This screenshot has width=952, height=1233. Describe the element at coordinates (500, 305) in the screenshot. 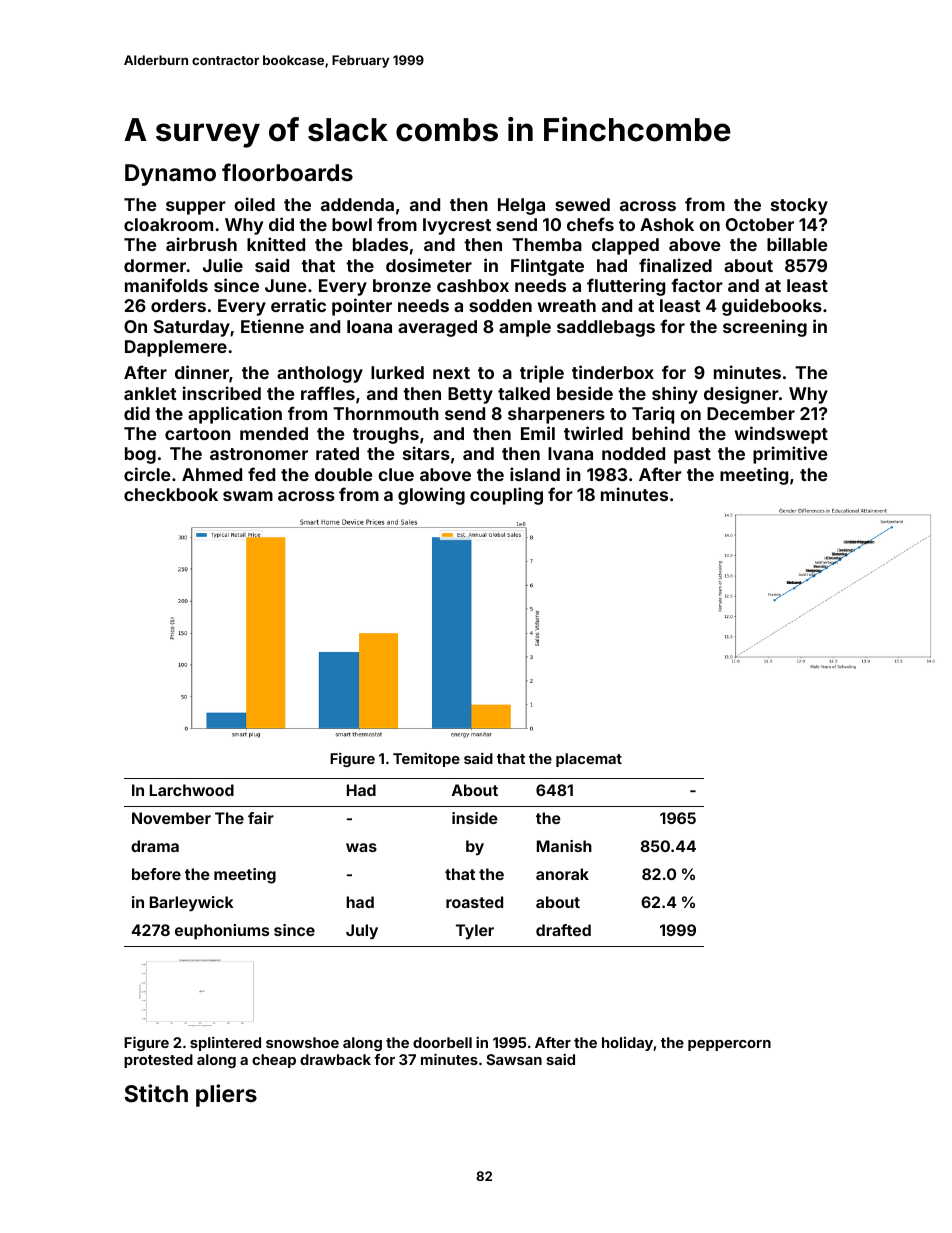

I see `sodden` at that location.
